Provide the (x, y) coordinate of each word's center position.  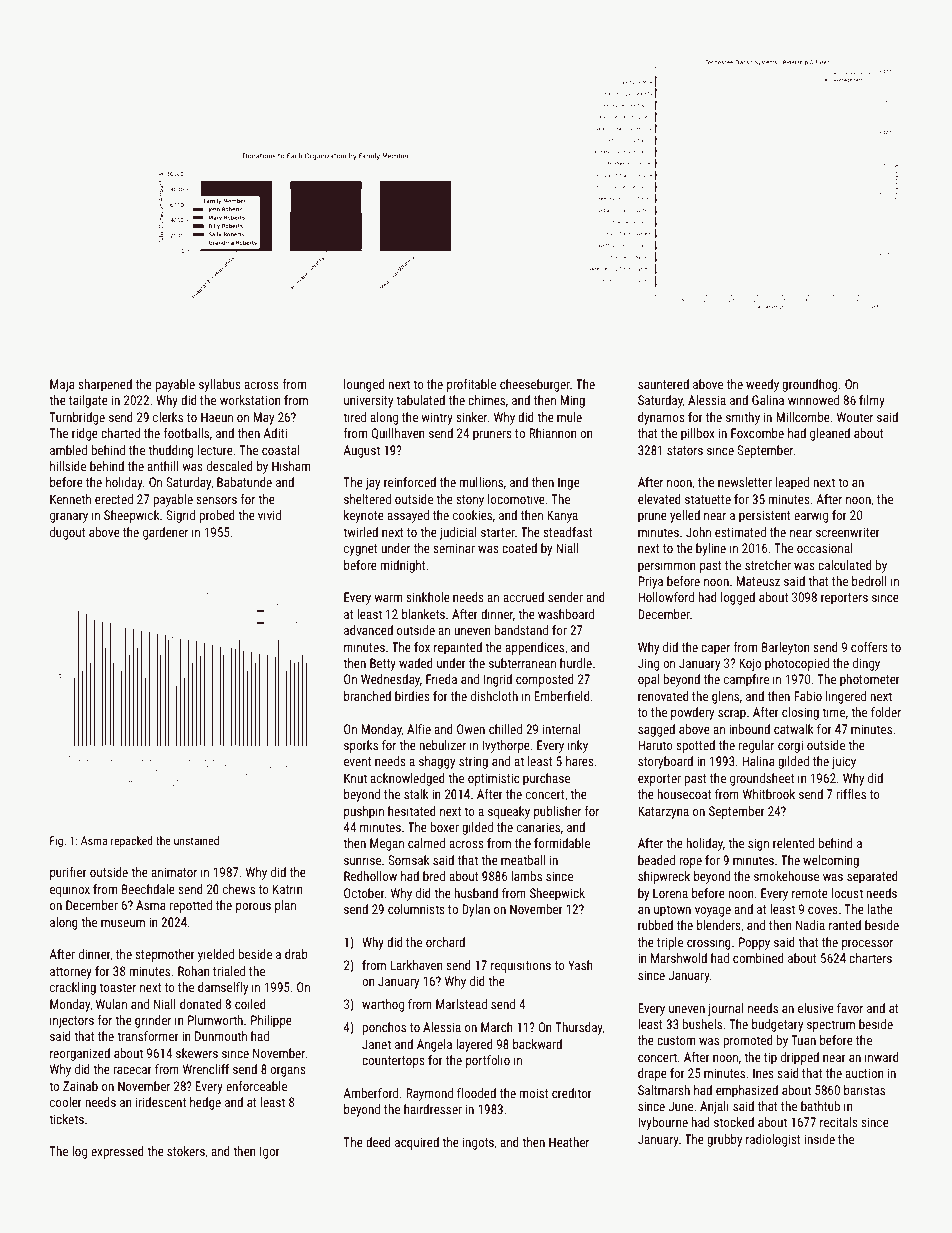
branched (367, 696)
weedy (762, 385)
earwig (811, 516)
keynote (364, 516)
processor (867, 945)
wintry (437, 418)
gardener (165, 533)
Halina (758, 761)
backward (537, 1044)
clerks (168, 417)
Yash (580, 965)
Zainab (80, 1086)
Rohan (194, 971)
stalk (416, 794)
